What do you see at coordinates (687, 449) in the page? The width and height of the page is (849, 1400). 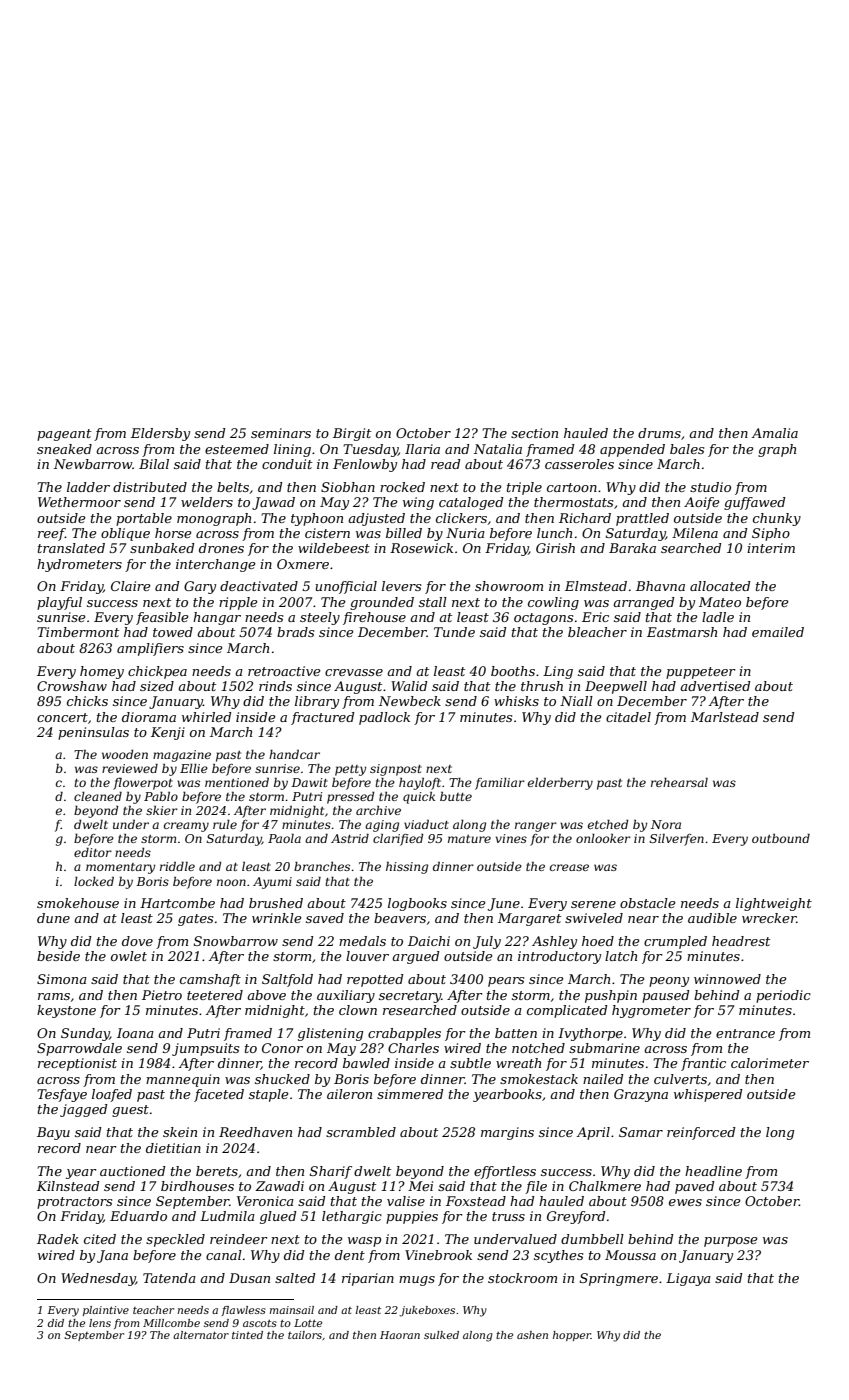 I see `bales` at bounding box center [687, 449].
